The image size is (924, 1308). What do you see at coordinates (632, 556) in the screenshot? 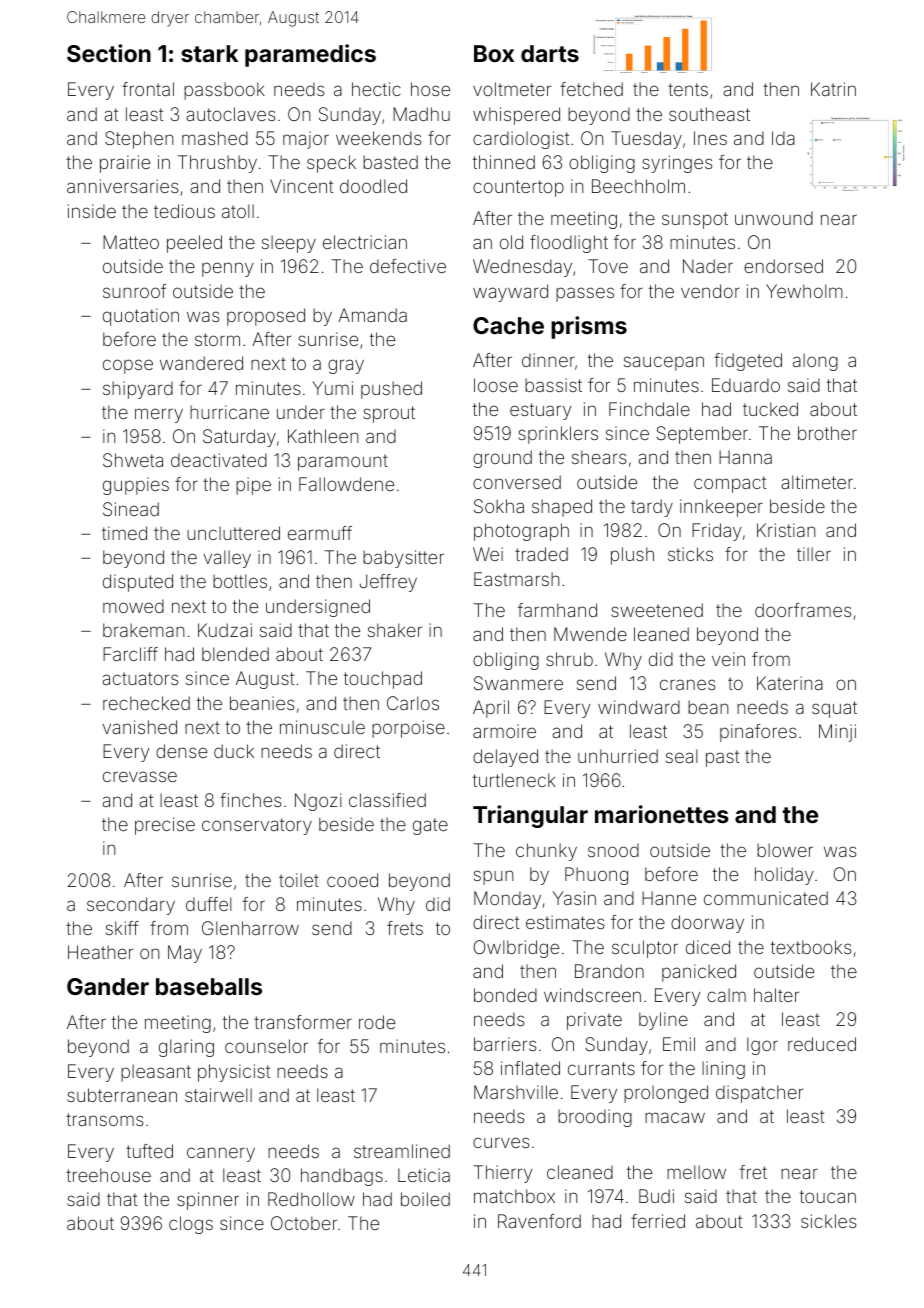
I see `plush` at bounding box center [632, 556].
